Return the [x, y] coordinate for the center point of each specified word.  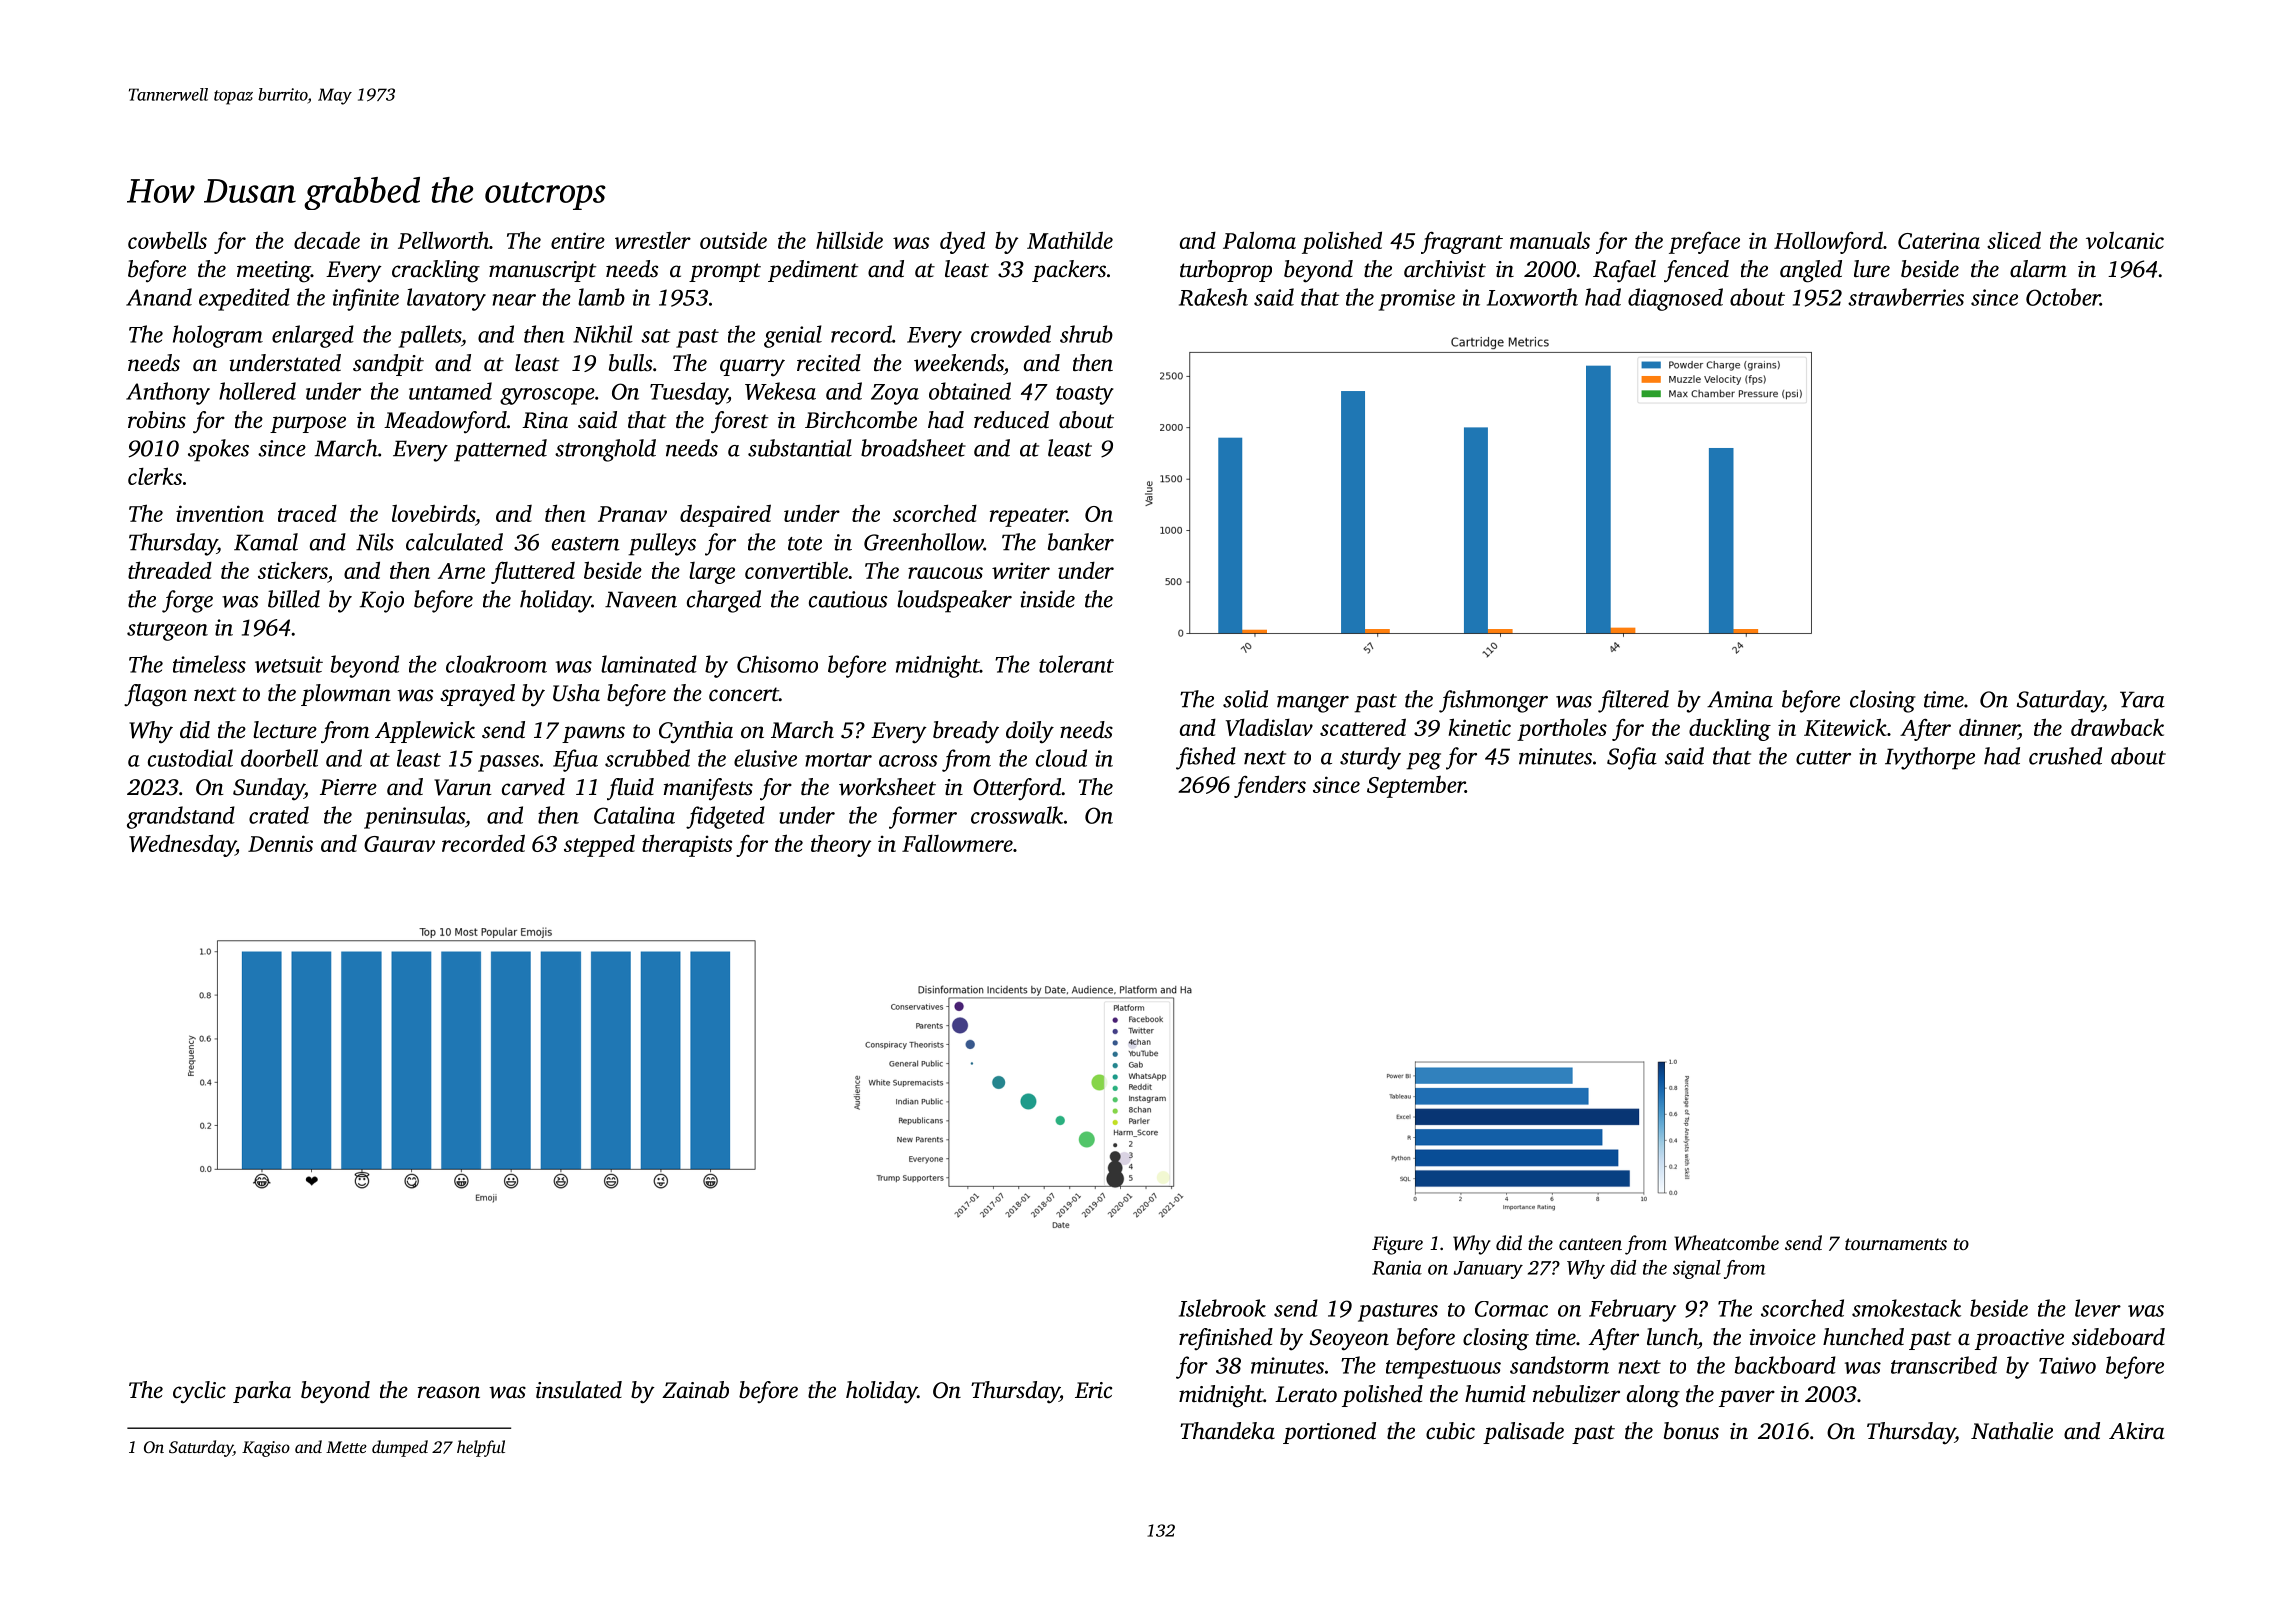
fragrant [1462, 243]
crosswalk [1017, 815]
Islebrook [1222, 1308]
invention [220, 513]
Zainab [695, 1390]
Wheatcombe [1726, 1243]
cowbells [167, 240]
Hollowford [1828, 242]
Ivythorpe [1930, 758]
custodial [190, 758]
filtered [1633, 701]
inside [1047, 599]
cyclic [199, 1392]
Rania [1397, 1268]
